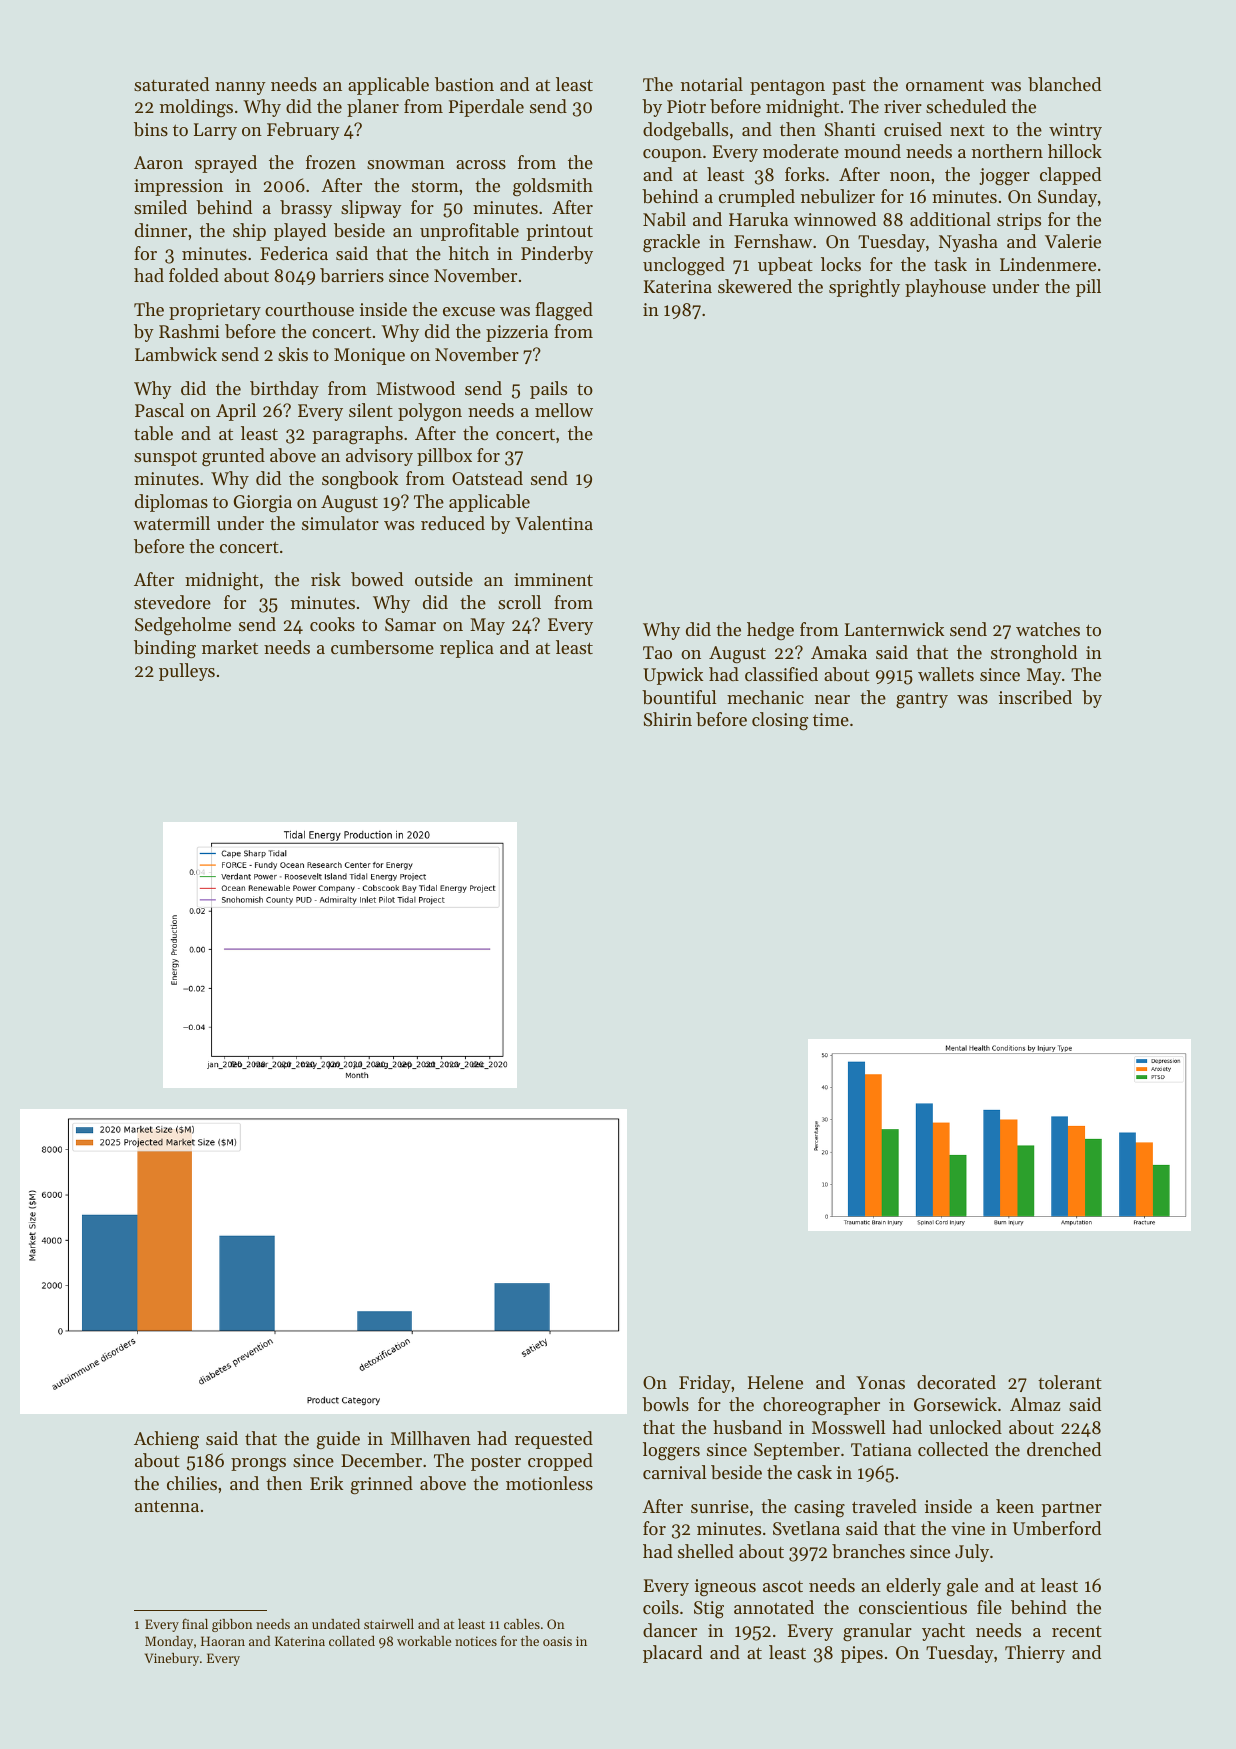  What do you see at coordinates (373, 108) in the screenshot?
I see `planer` at bounding box center [373, 108].
